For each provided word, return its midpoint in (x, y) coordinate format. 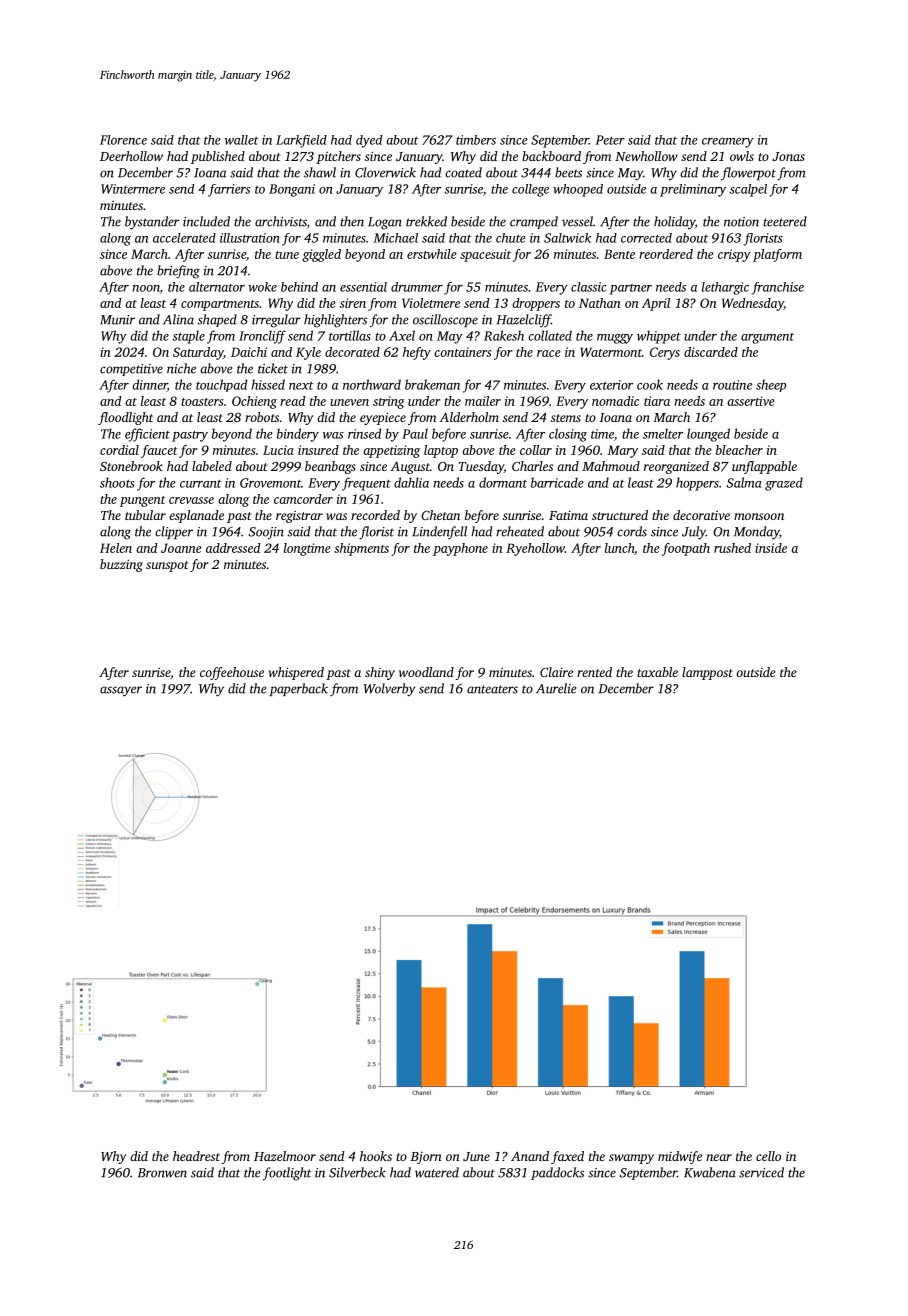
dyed (369, 141)
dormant (503, 482)
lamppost (707, 673)
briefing (178, 272)
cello (768, 1156)
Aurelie (556, 688)
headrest (196, 1156)
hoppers (697, 484)
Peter (610, 140)
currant (201, 483)
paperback (298, 689)
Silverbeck (357, 1172)
